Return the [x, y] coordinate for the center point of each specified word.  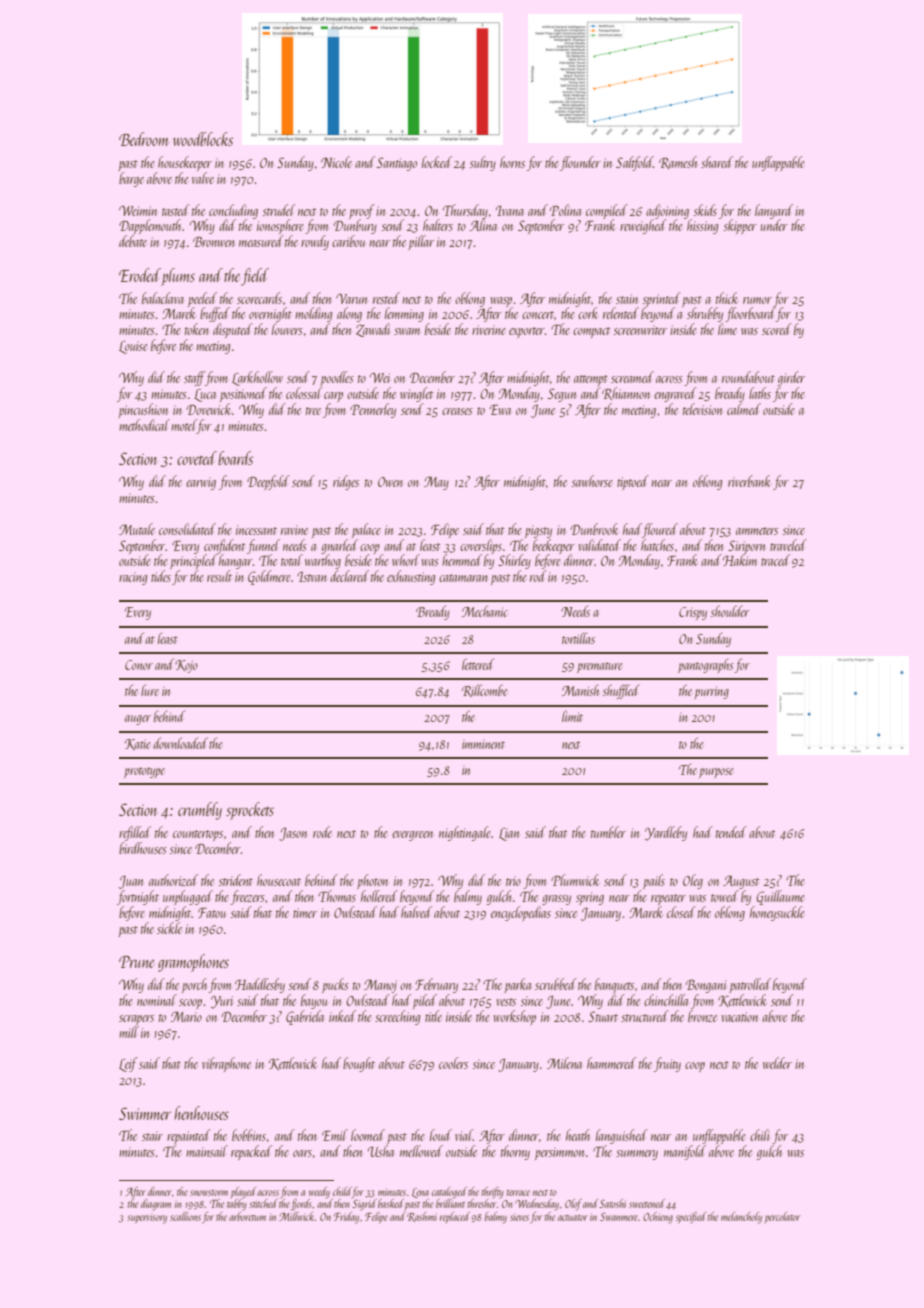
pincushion [143, 410]
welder [777, 1063]
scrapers [136, 1020]
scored [777, 329]
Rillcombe [484, 690]
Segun [562, 395]
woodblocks [203, 139]
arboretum [247, 1216]
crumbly [200, 811]
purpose [716, 773]
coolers [453, 1063]
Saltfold [634, 163]
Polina [565, 210]
